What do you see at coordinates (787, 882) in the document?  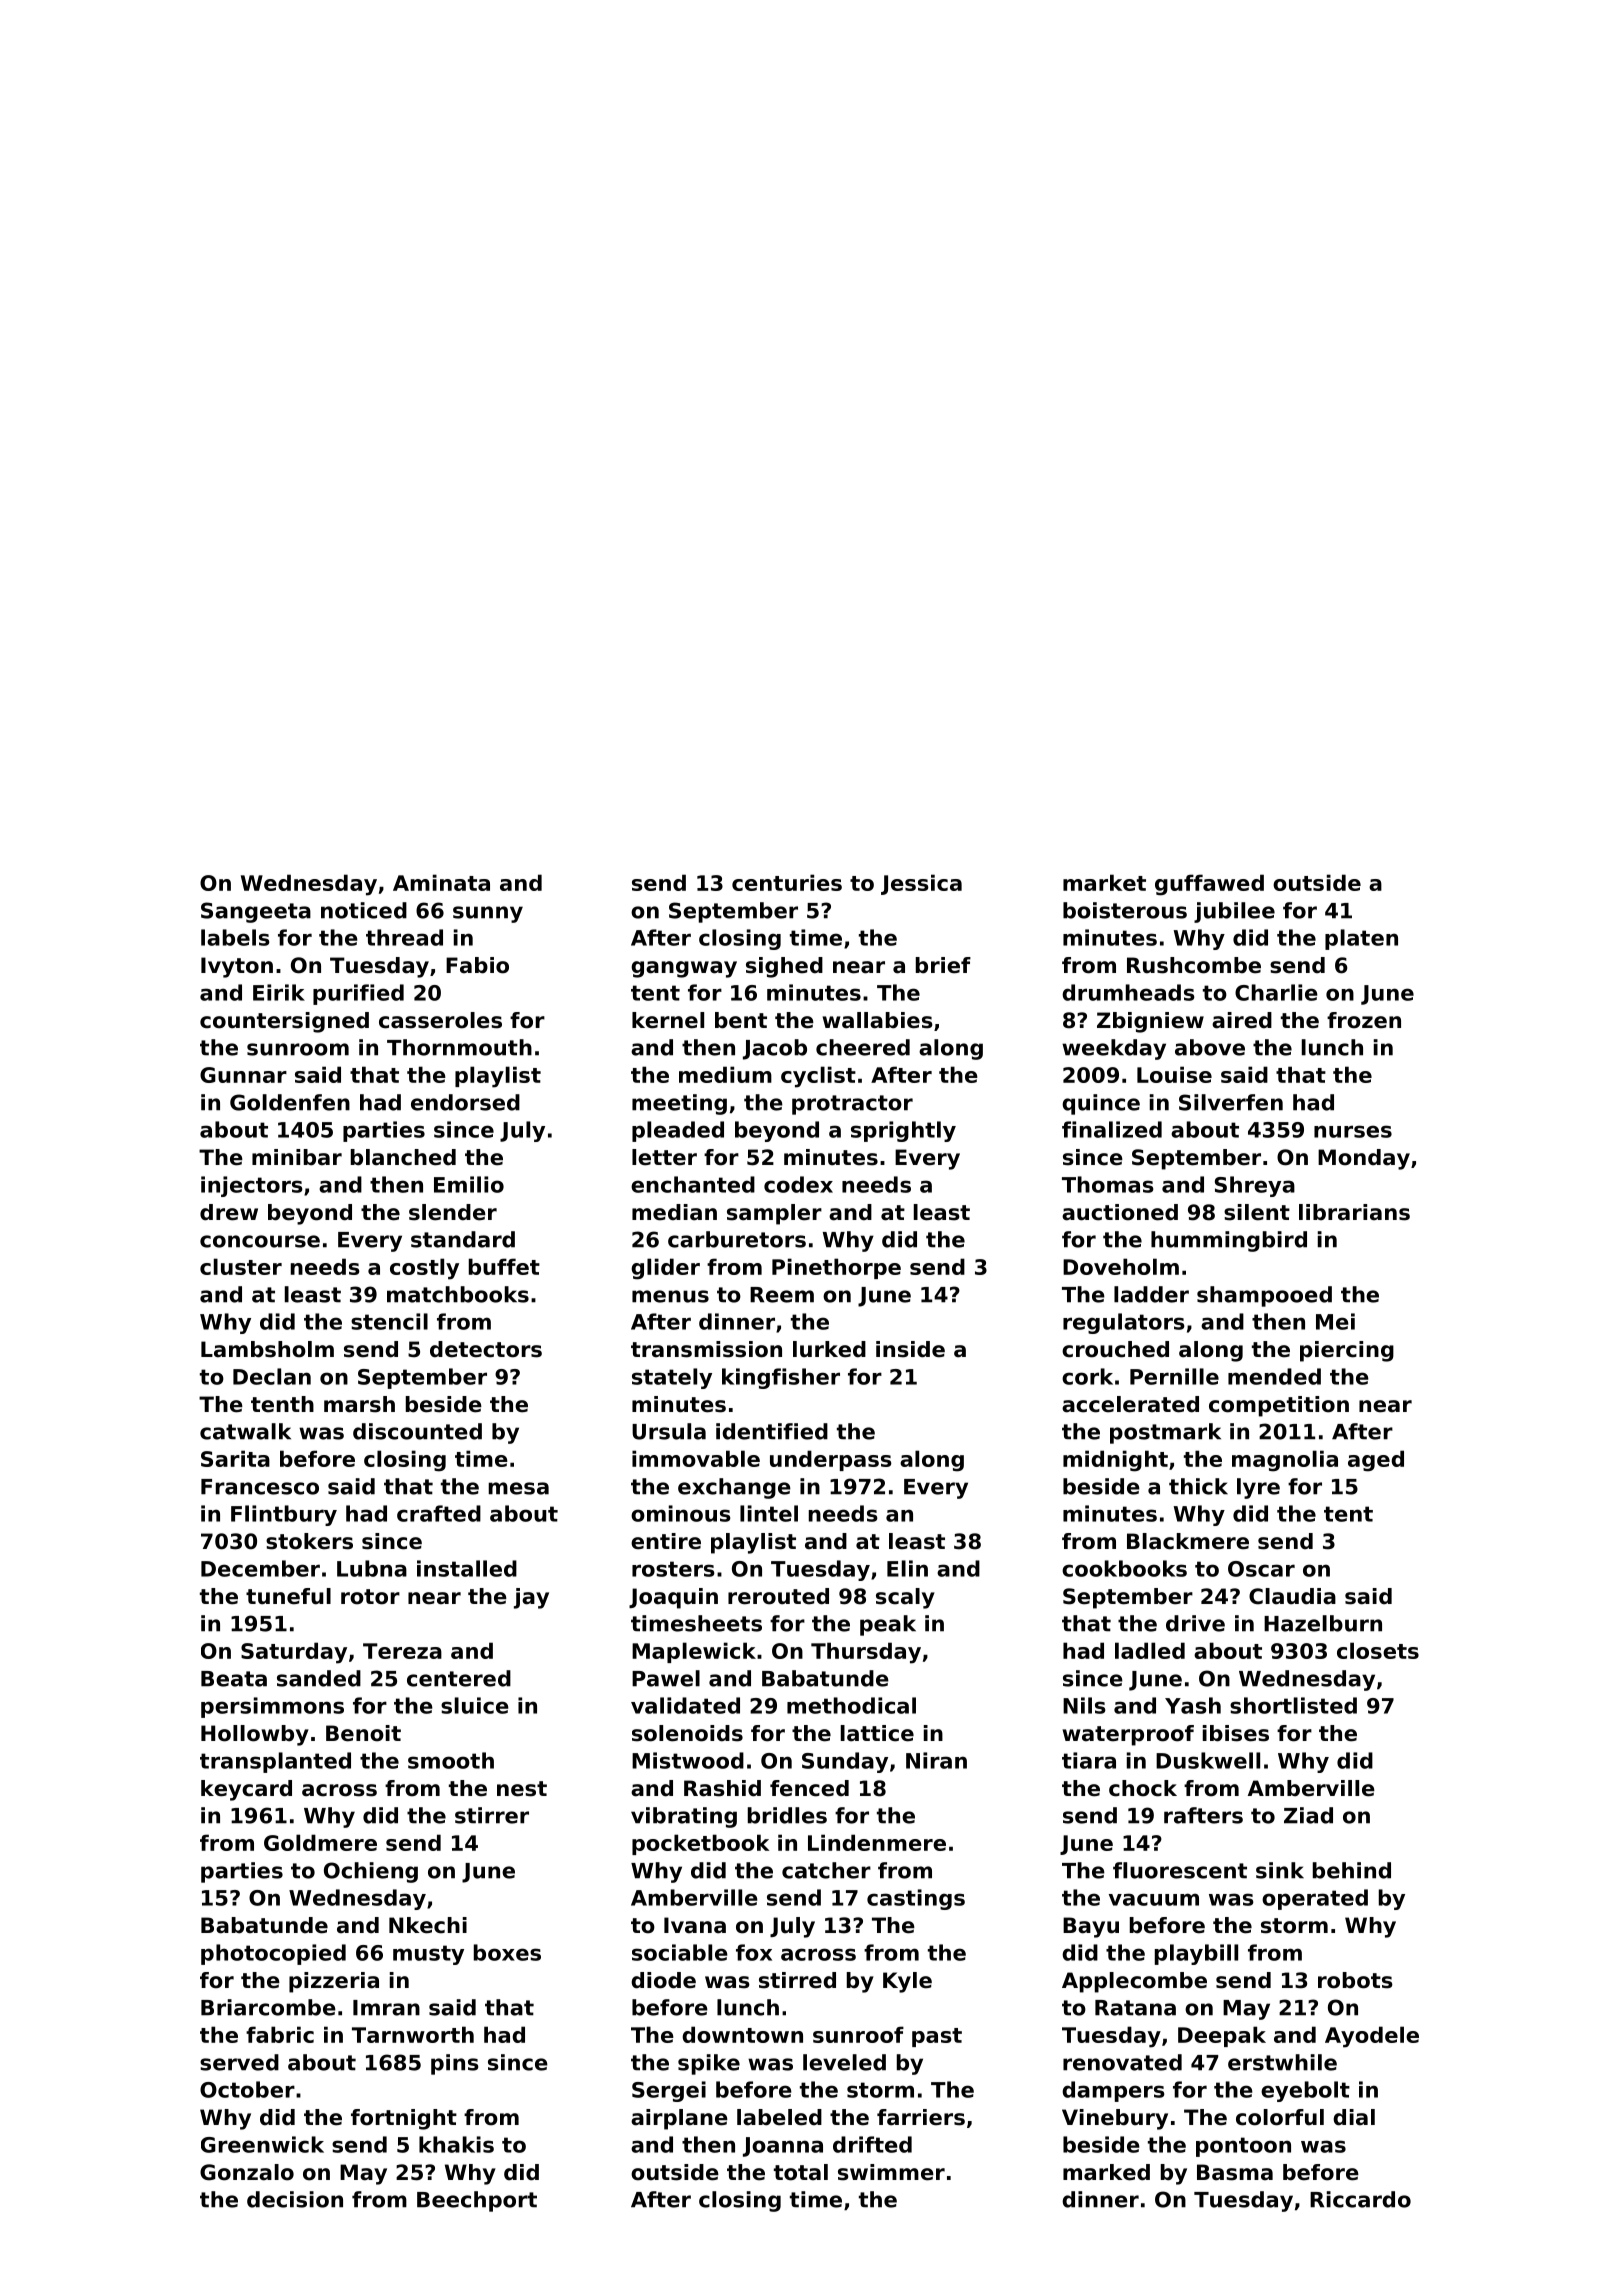 I see `centuries` at bounding box center [787, 882].
